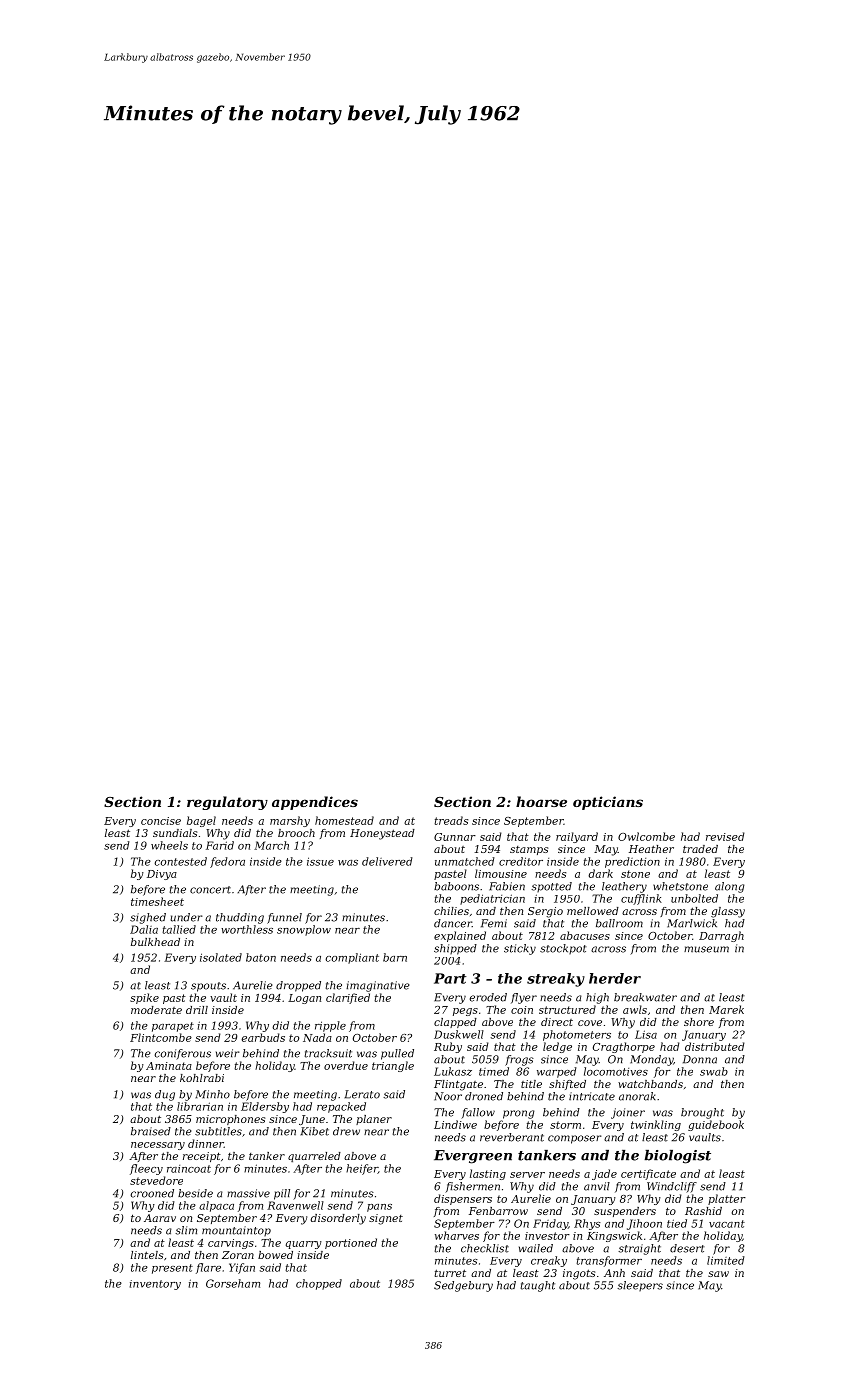  I want to click on pulled, so click(397, 1054).
